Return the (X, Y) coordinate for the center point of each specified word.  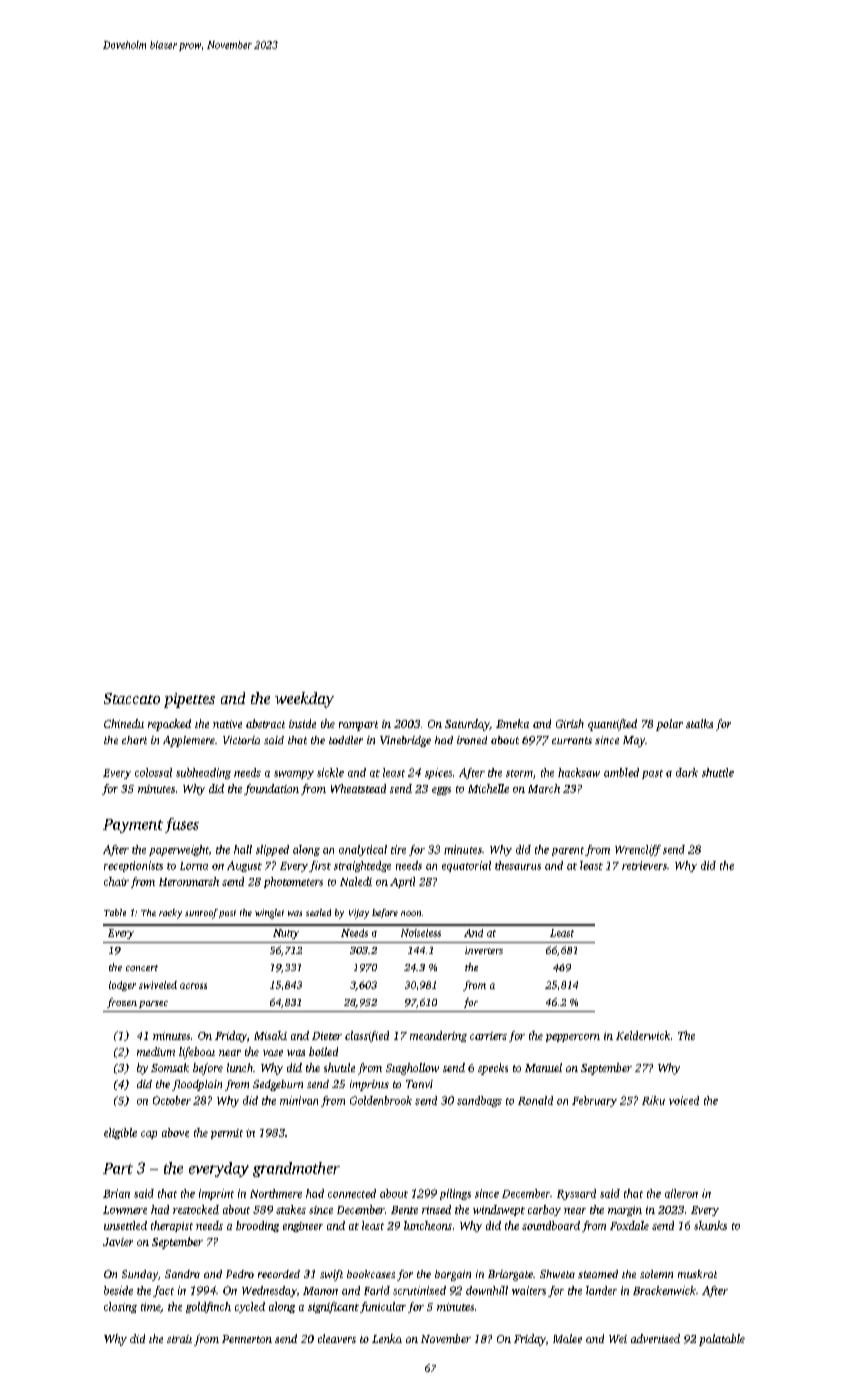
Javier (118, 1242)
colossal (153, 772)
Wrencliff (638, 850)
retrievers (644, 865)
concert (142, 968)
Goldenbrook (381, 1100)
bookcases (371, 1274)
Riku (653, 1100)
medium (156, 1051)
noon (411, 913)
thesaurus (518, 865)
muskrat (697, 1274)
